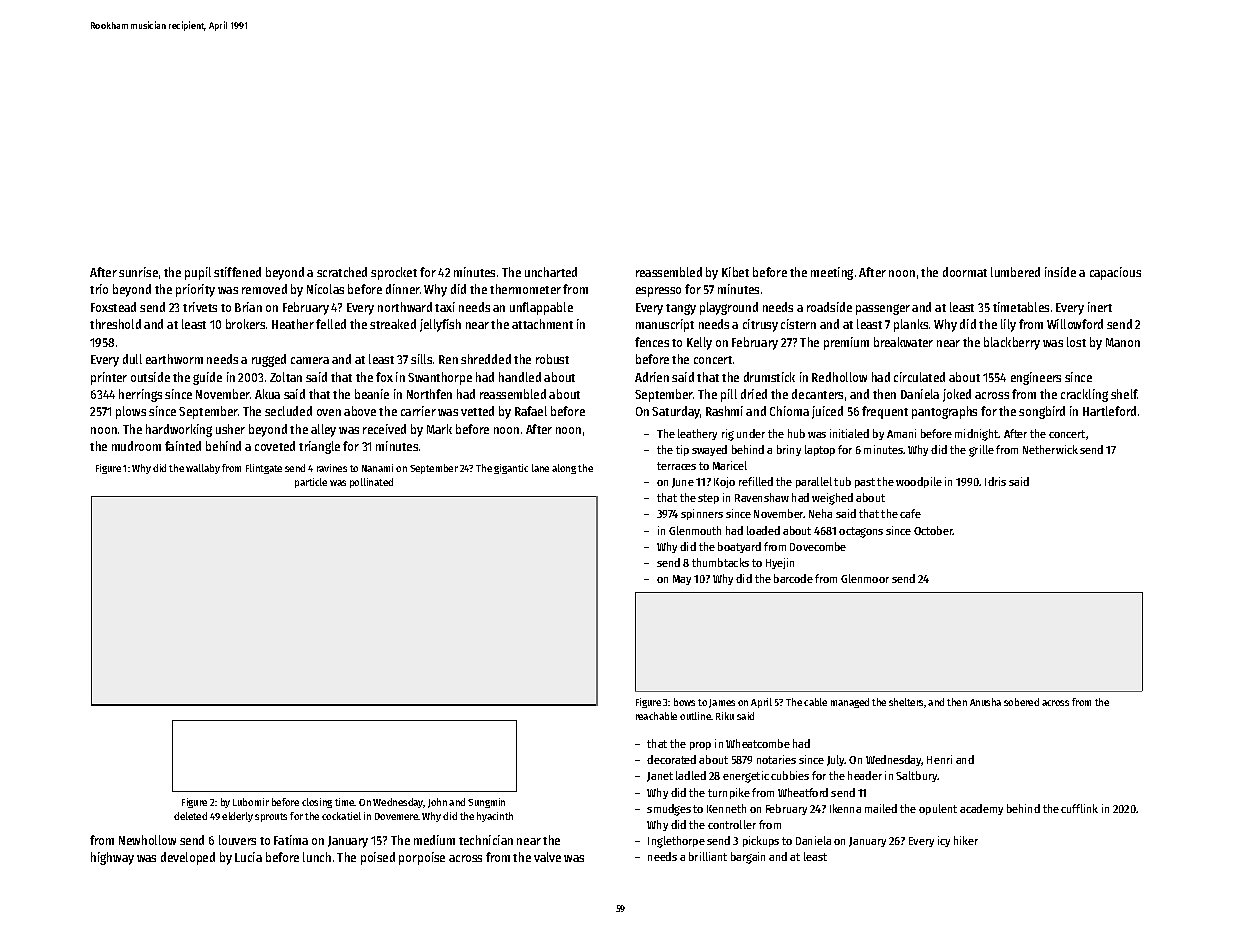  What do you see at coordinates (660, 777) in the document?
I see `Janet` at bounding box center [660, 777].
